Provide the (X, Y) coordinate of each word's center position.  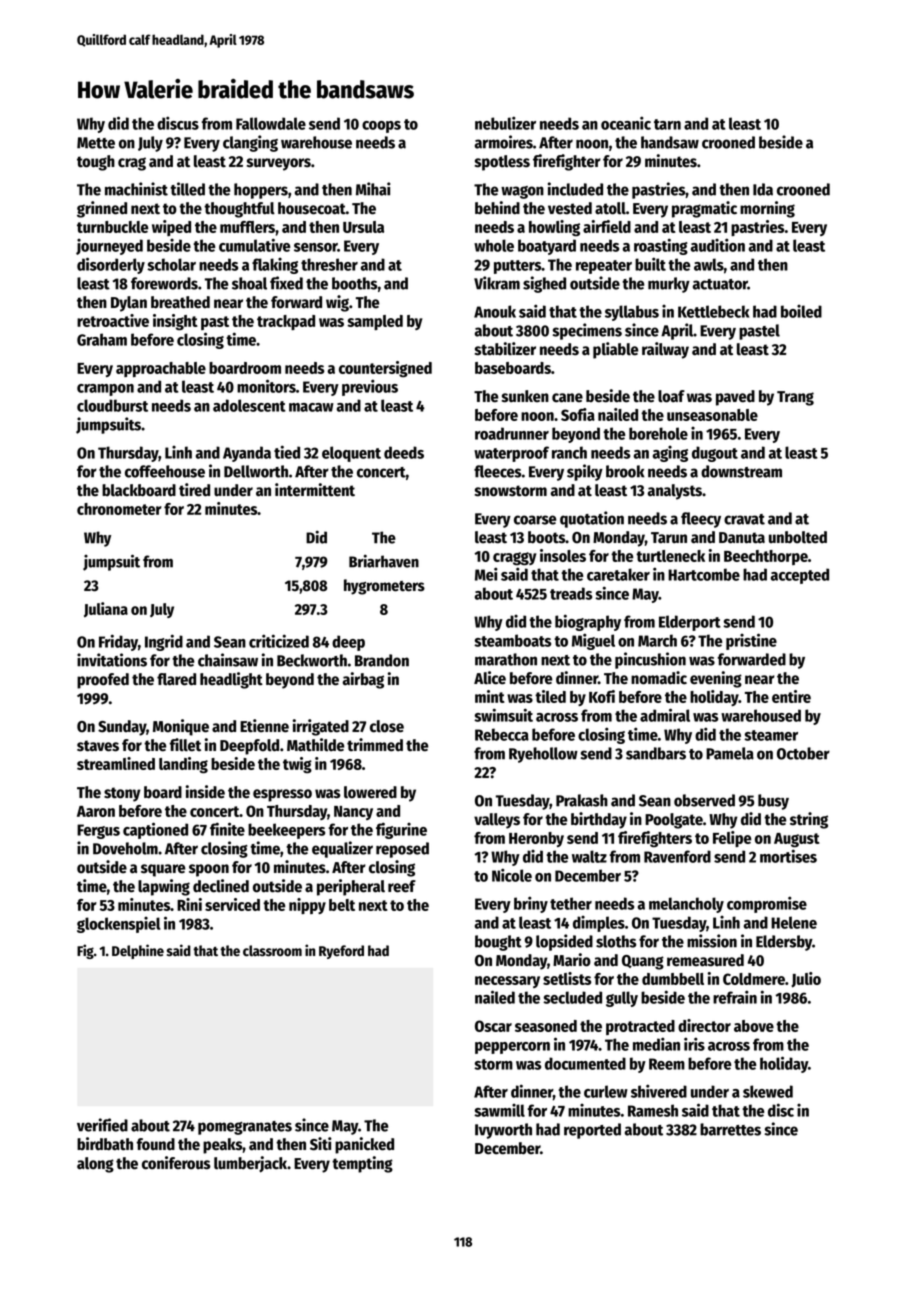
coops (381, 127)
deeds (404, 452)
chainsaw (228, 660)
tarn (667, 124)
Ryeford (341, 952)
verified (102, 1125)
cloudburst (112, 405)
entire (791, 696)
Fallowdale (271, 123)
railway (665, 350)
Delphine (138, 951)
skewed (768, 1091)
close (387, 726)
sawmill (499, 1110)
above (754, 1026)
